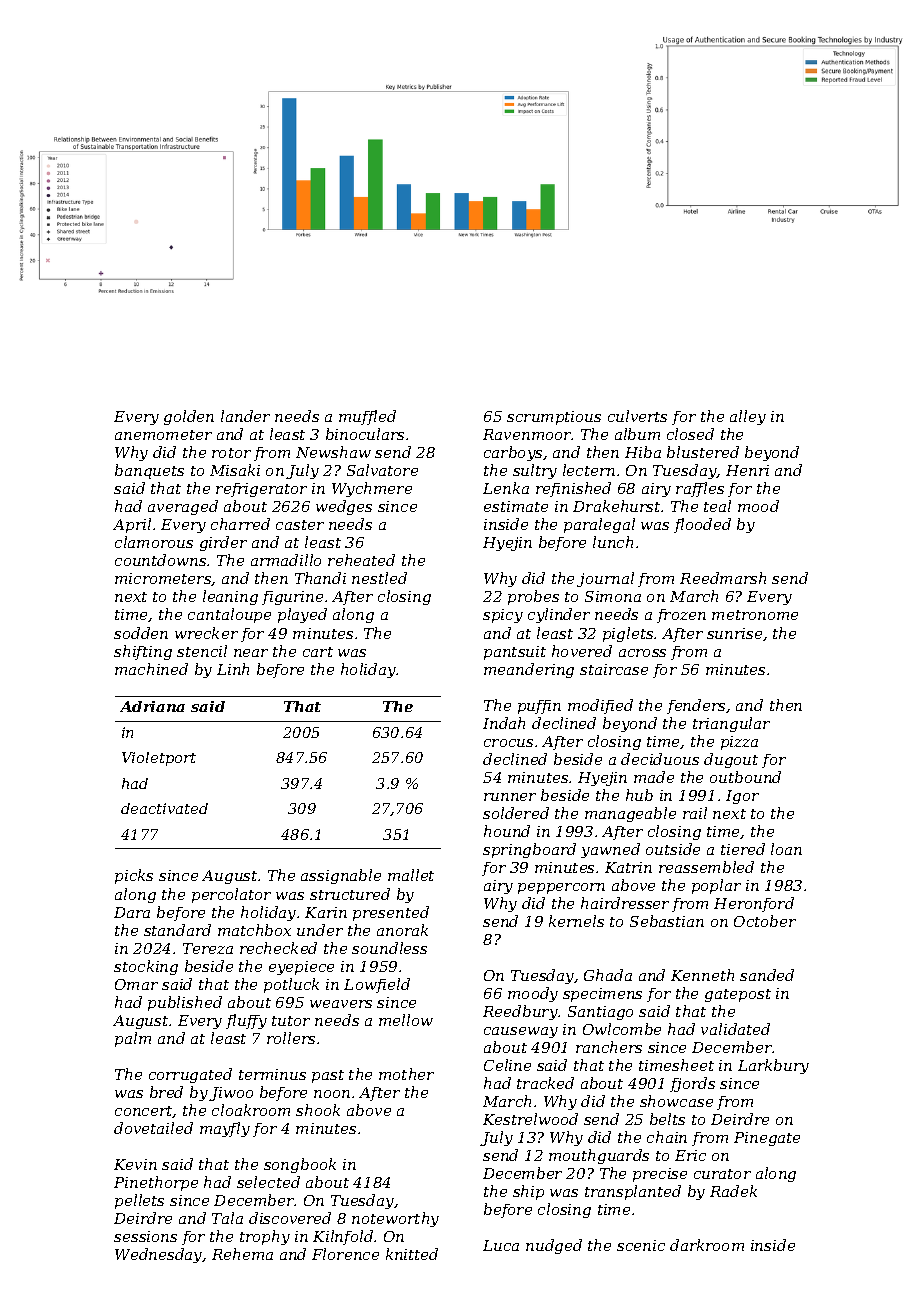 The width and height of the page is (924, 1308). What do you see at coordinates (748, 417) in the page?
I see `alley` at bounding box center [748, 417].
